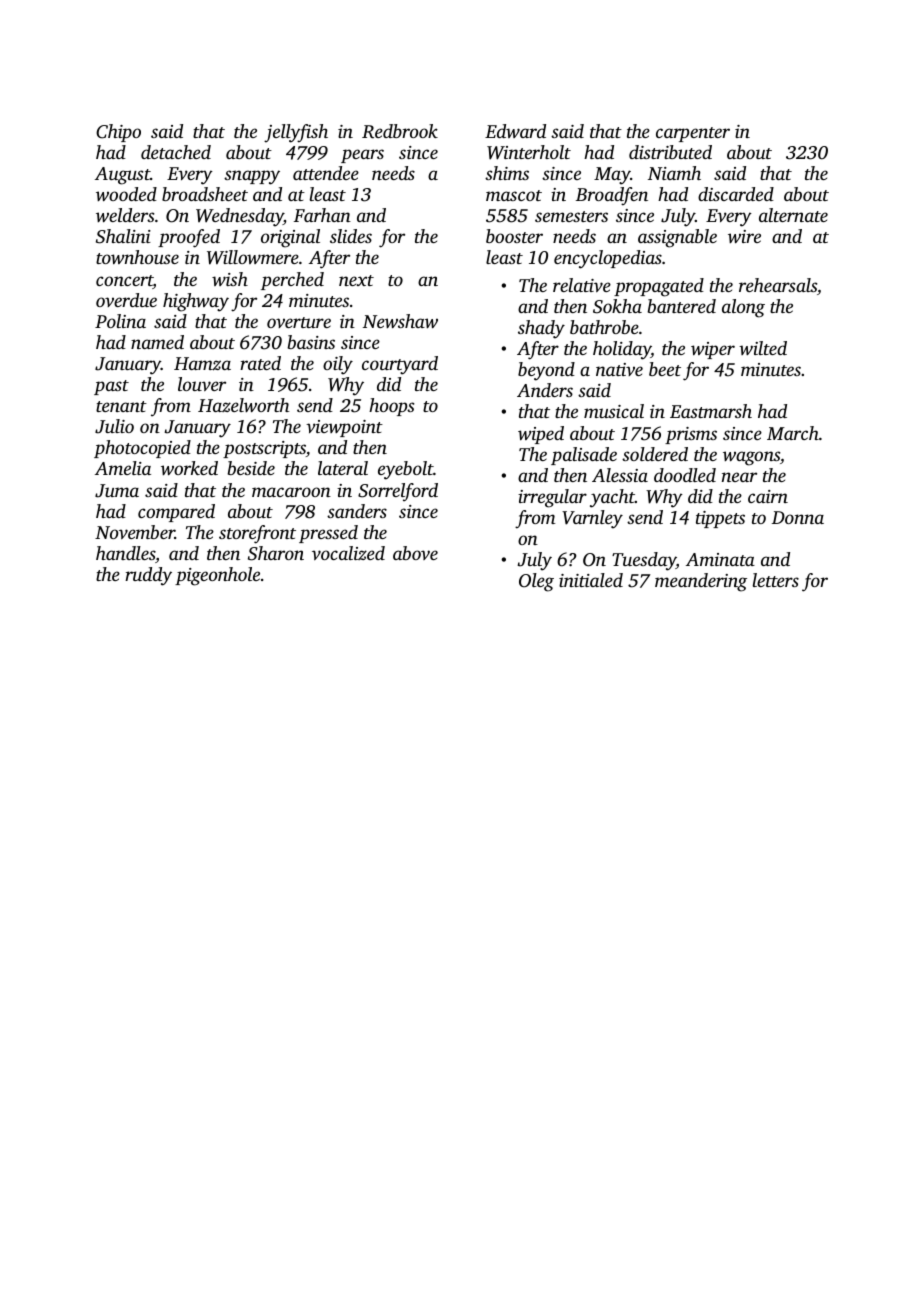 The height and width of the page is (1314, 924). What do you see at coordinates (398, 492) in the page?
I see `Sorrelford` at bounding box center [398, 492].
